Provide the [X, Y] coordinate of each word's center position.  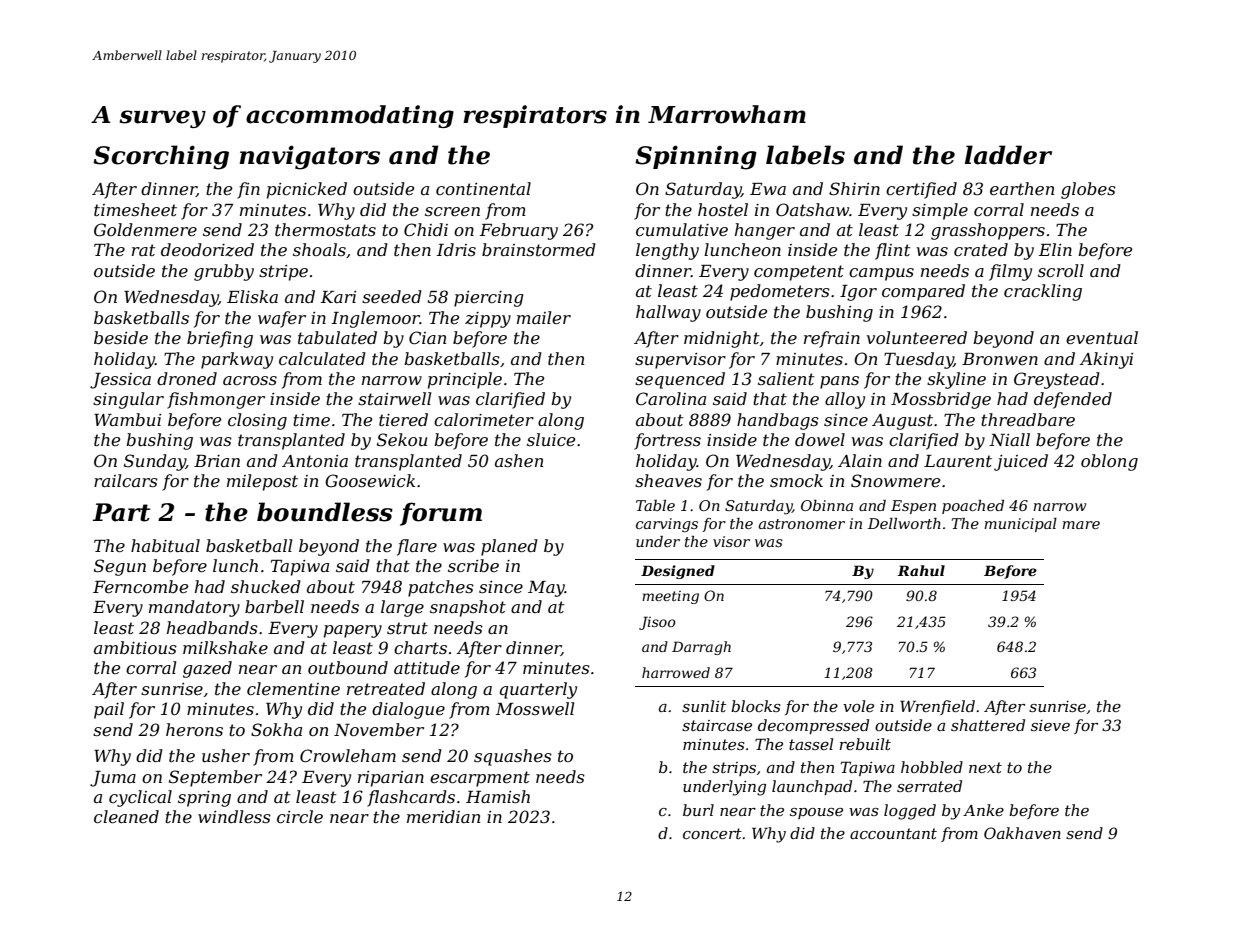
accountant [893, 833]
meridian [443, 816]
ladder [1008, 155]
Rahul [921, 570]
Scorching [161, 157]
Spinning [696, 157]
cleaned [126, 816]
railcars [126, 480]
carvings [667, 525]
